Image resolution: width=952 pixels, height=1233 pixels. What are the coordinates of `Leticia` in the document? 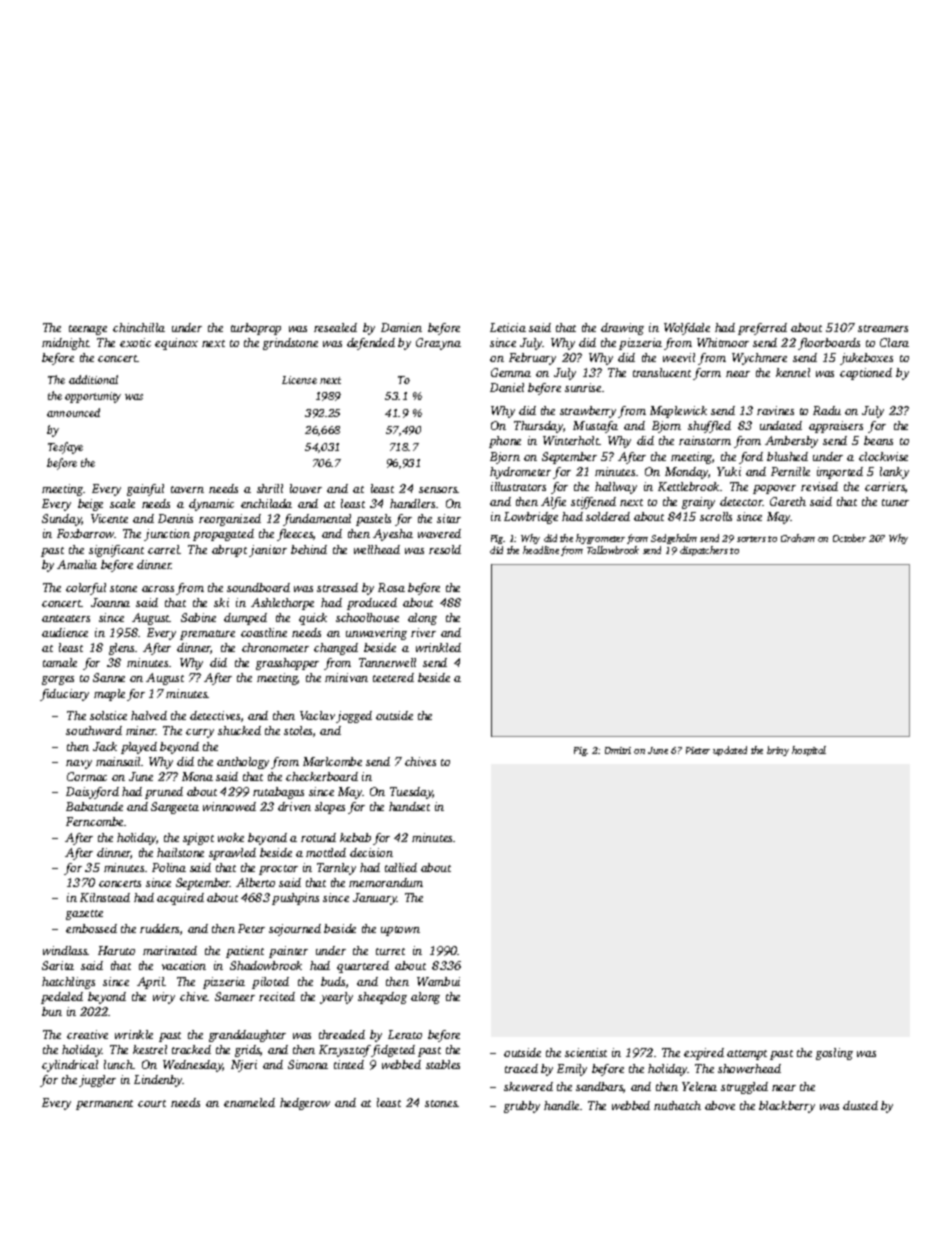 It's located at (508, 327).
